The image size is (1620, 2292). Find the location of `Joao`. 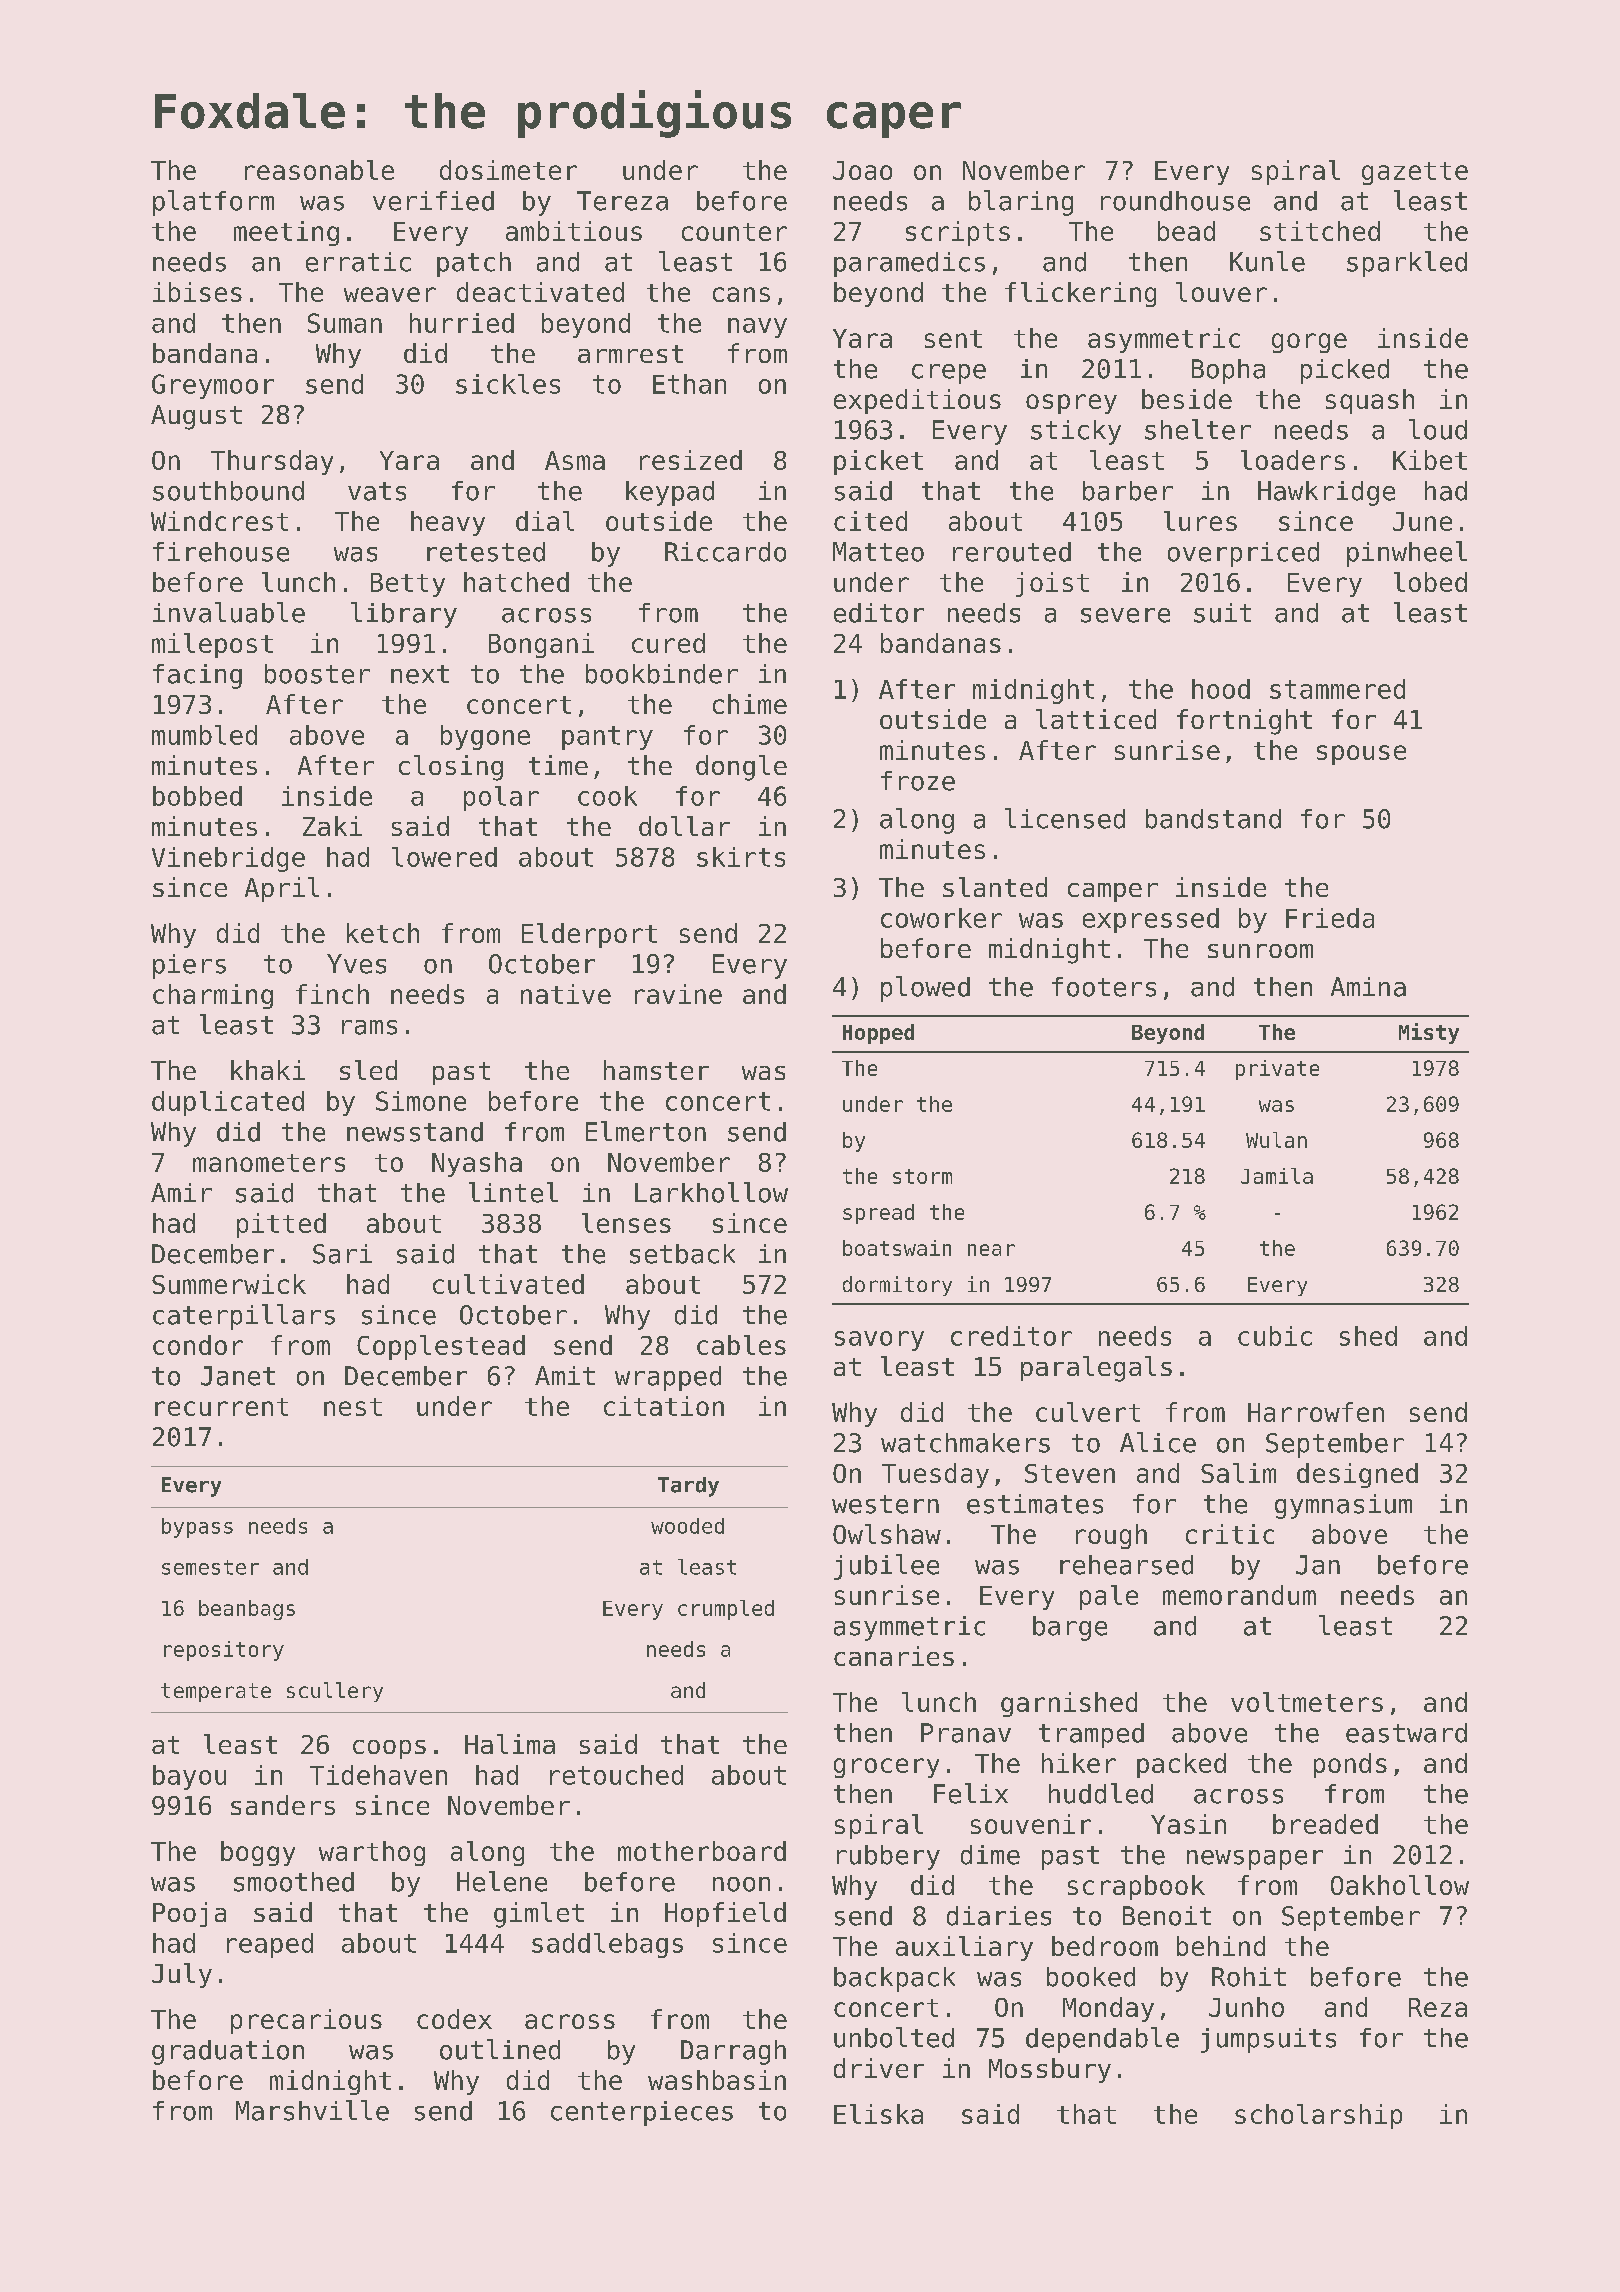

Joao is located at coordinates (862, 170).
